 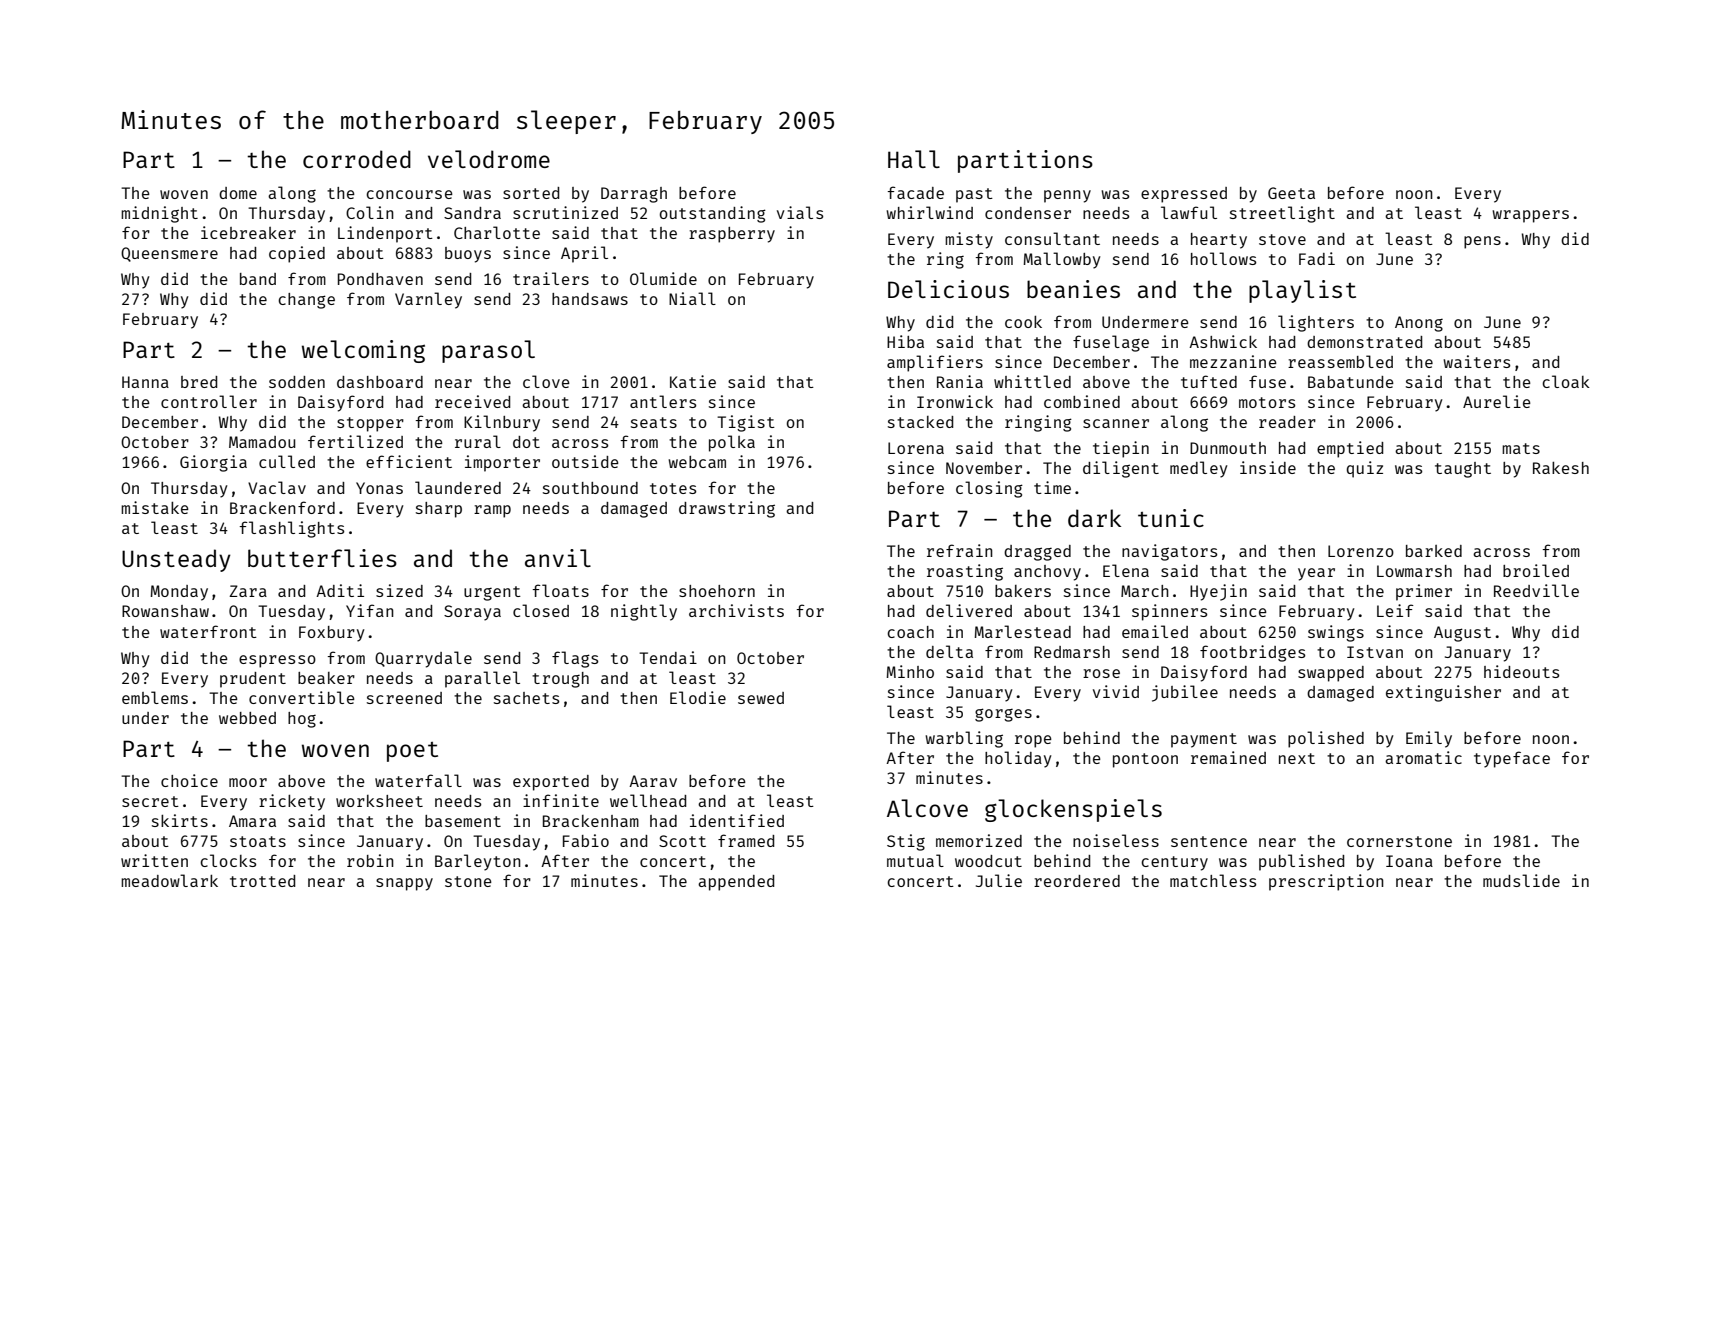 I want to click on webcam, so click(x=697, y=462).
